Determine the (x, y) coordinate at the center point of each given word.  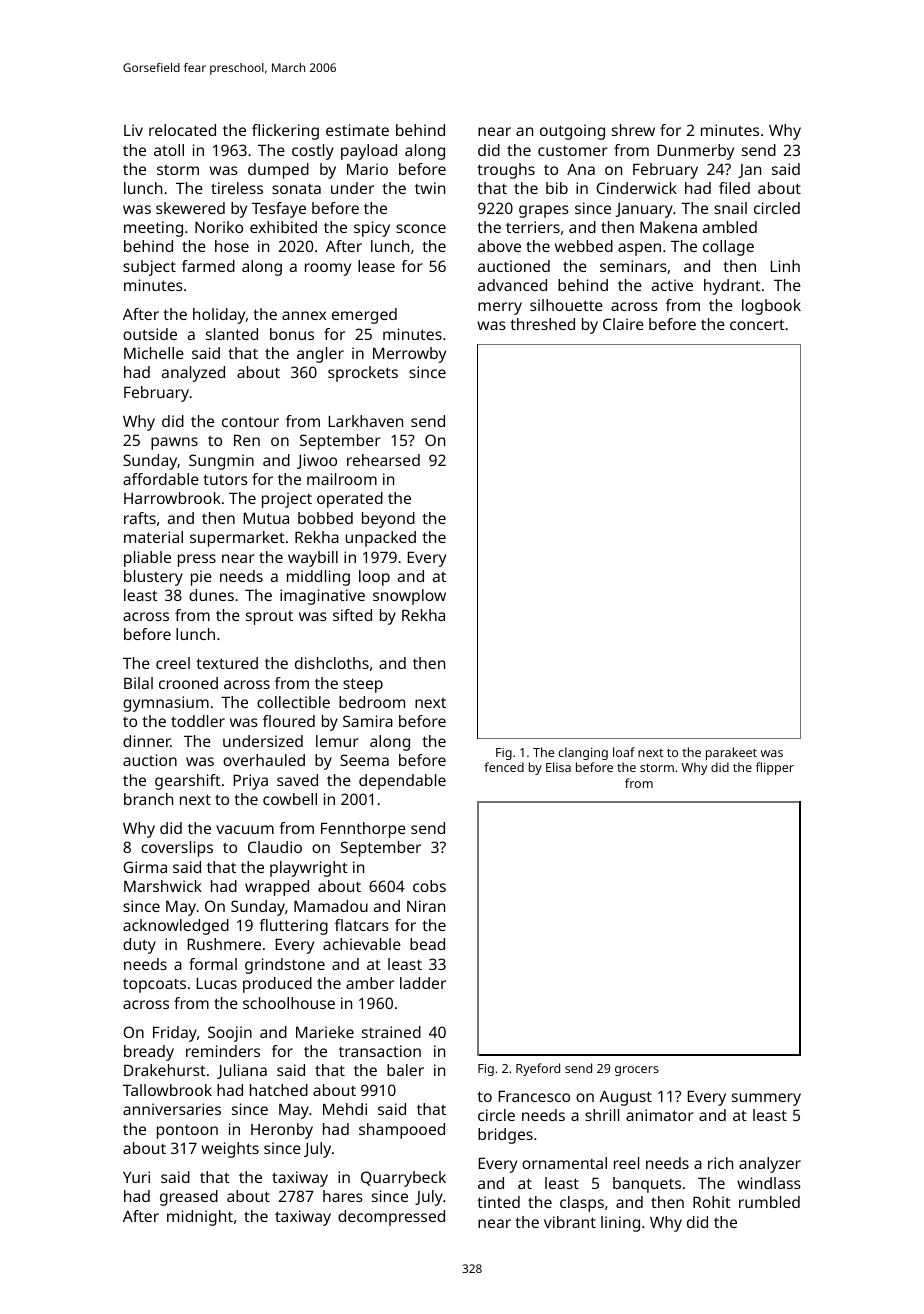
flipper (775, 768)
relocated (182, 130)
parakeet (731, 753)
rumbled (769, 1202)
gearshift (188, 782)
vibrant (570, 1222)
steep (363, 685)
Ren (247, 440)
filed (734, 188)
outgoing (572, 132)
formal (213, 964)
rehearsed (383, 460)
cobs (429, 886)
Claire (623, 324)
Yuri (136, 1177)
